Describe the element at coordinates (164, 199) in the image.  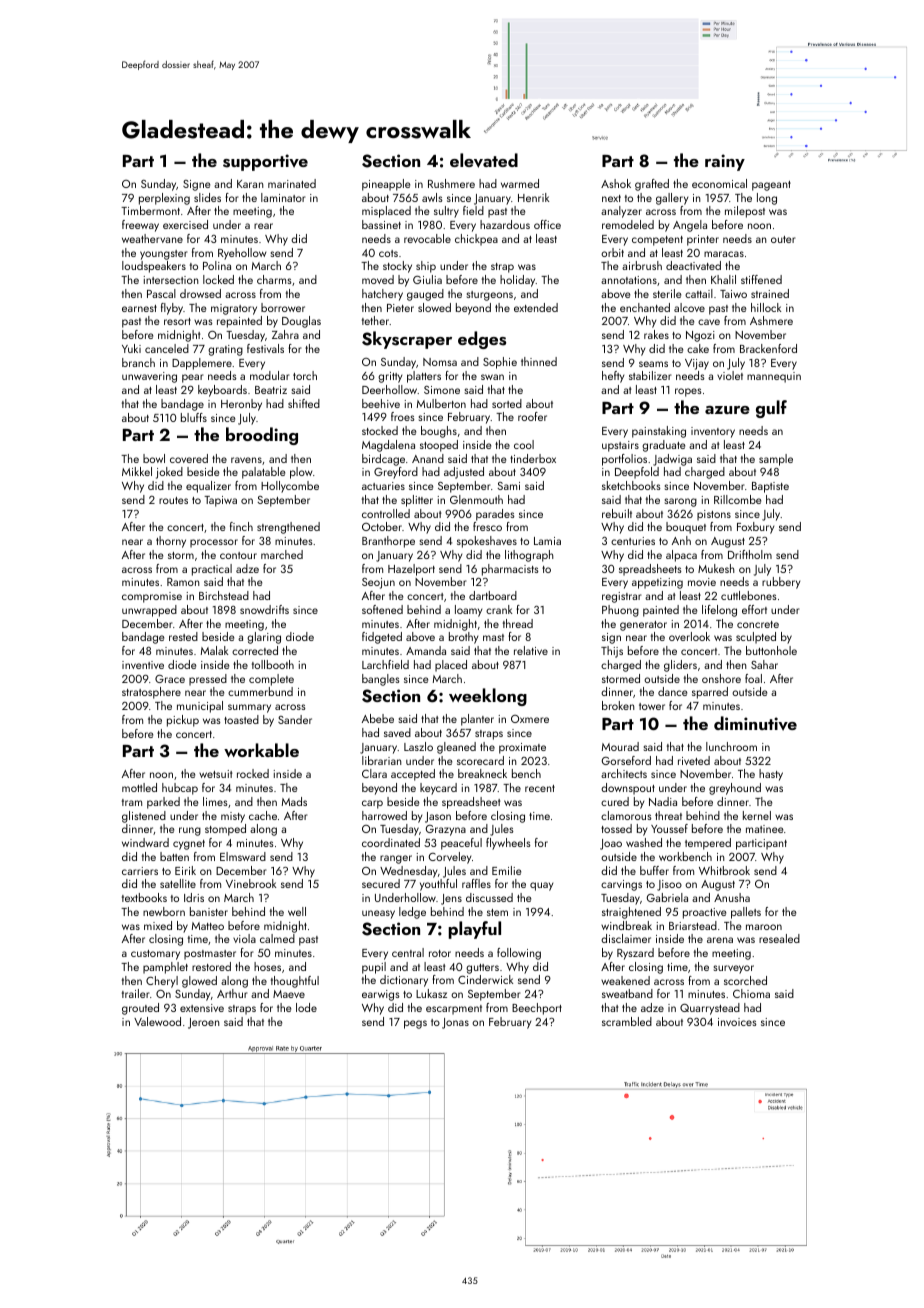
I see `perplexing` at that location.
